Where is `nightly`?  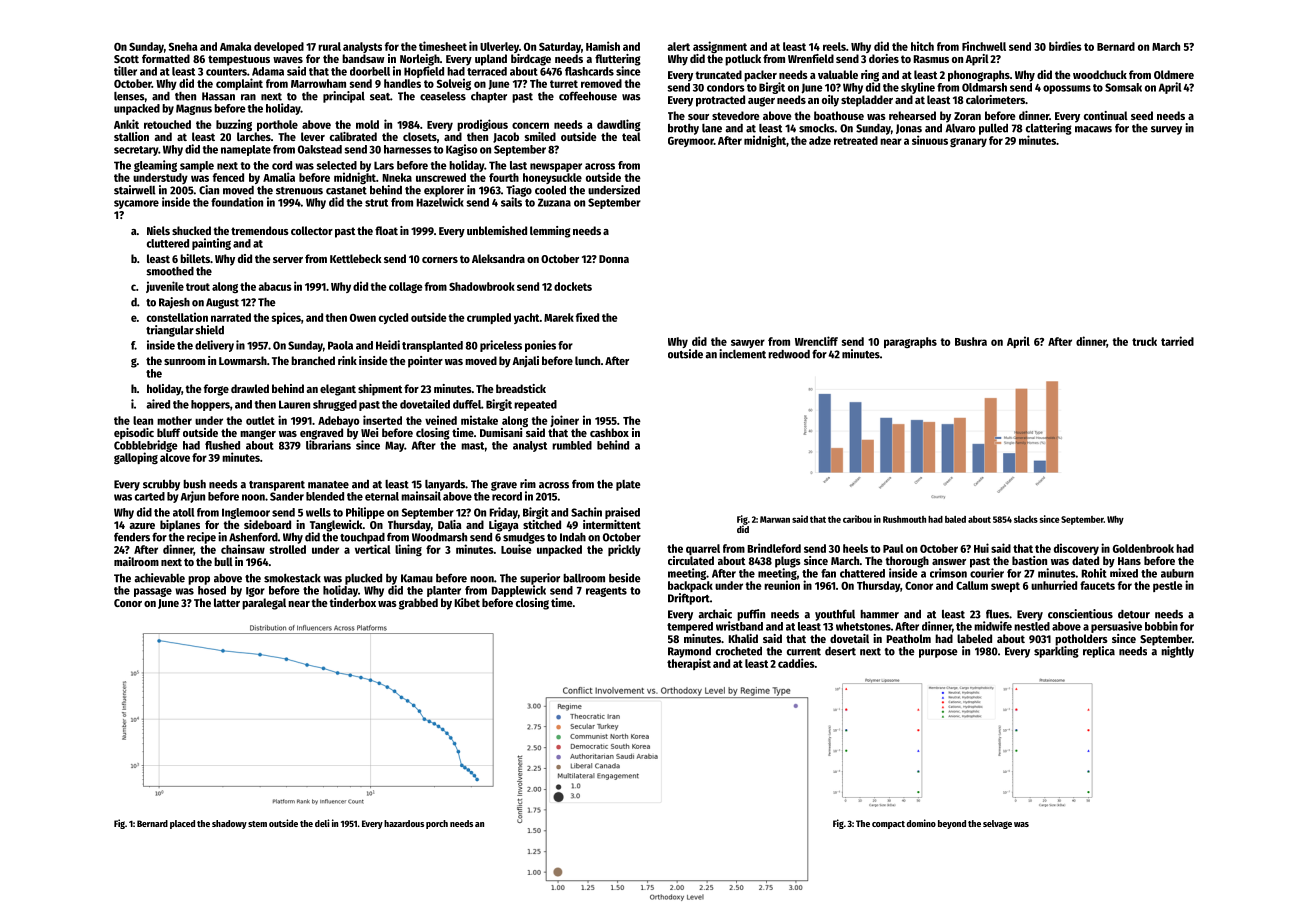
nightly is located at coordinates (1177, 652).
